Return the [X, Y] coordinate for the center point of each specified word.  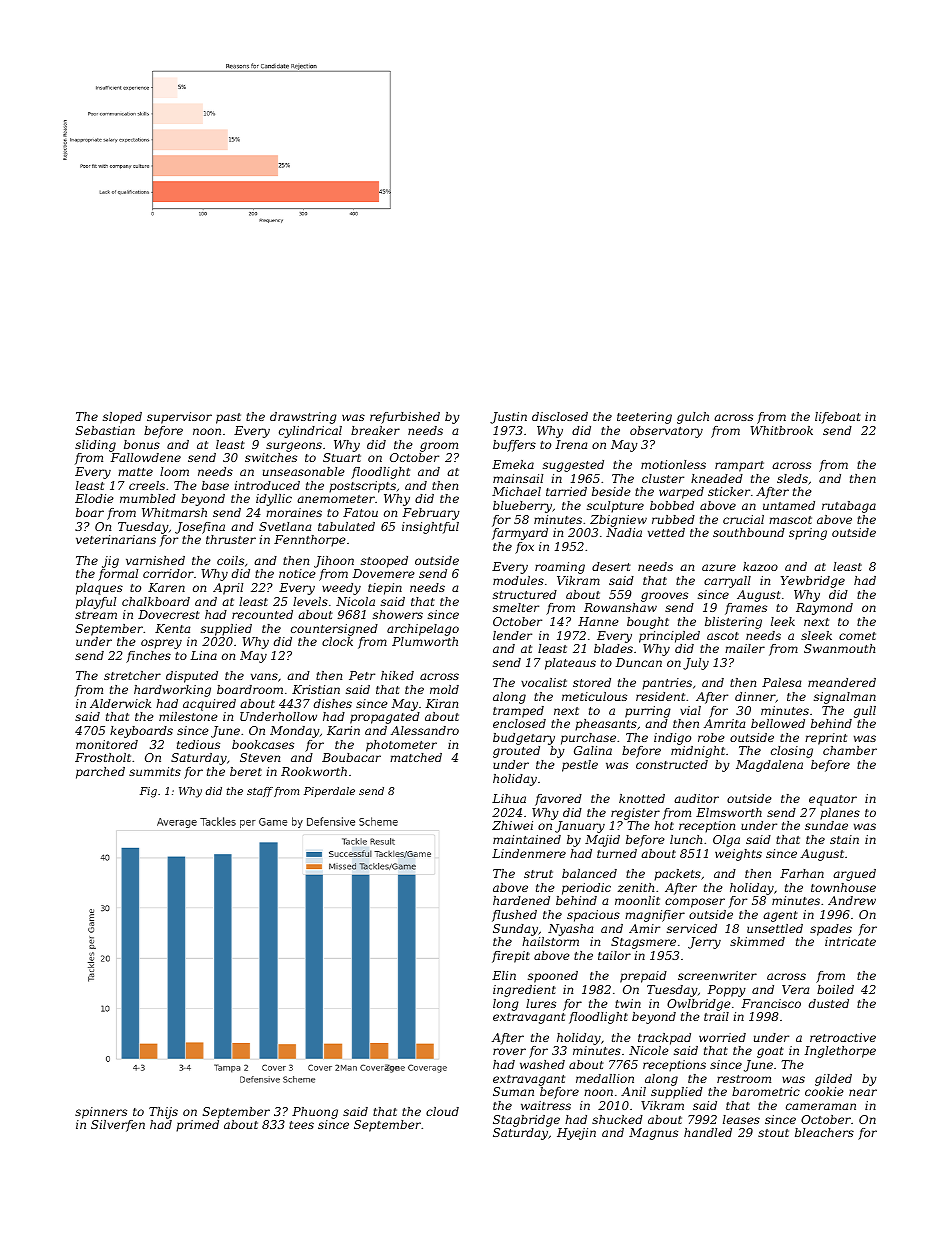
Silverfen [118, 1126]
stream [96, 615]
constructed [672, 764]
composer [695, 903]
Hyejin [576, 1134]
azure [719, 567]
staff [260, 792]
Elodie [94, 498]
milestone [188, 716]
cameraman [821, 1106]
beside [611, 491]
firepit [511, 957]
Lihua [509, 798]
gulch [693, 418]
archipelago [423, 630]
